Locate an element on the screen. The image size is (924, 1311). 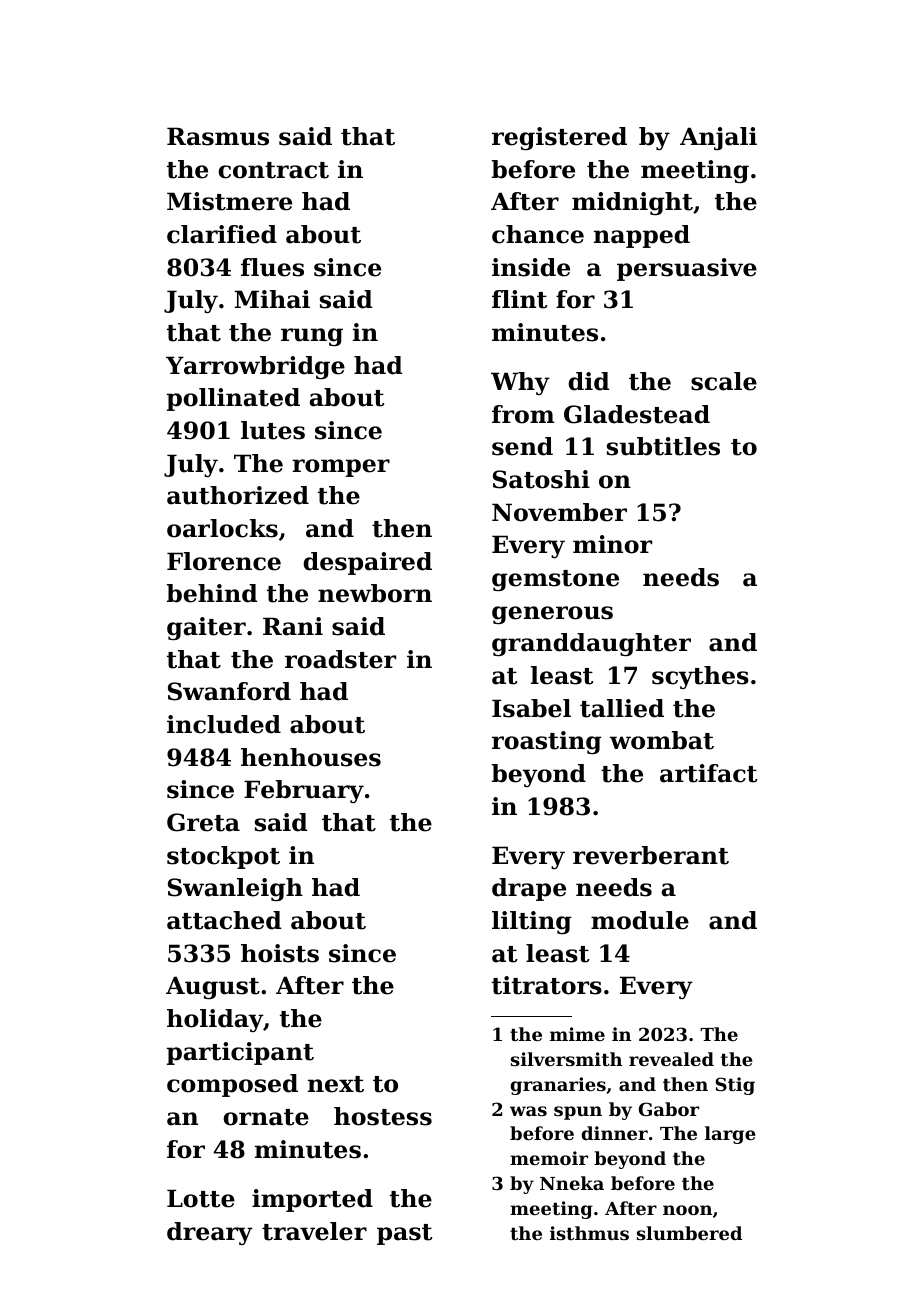
Rasmus is located at coordinates (218, 136).
